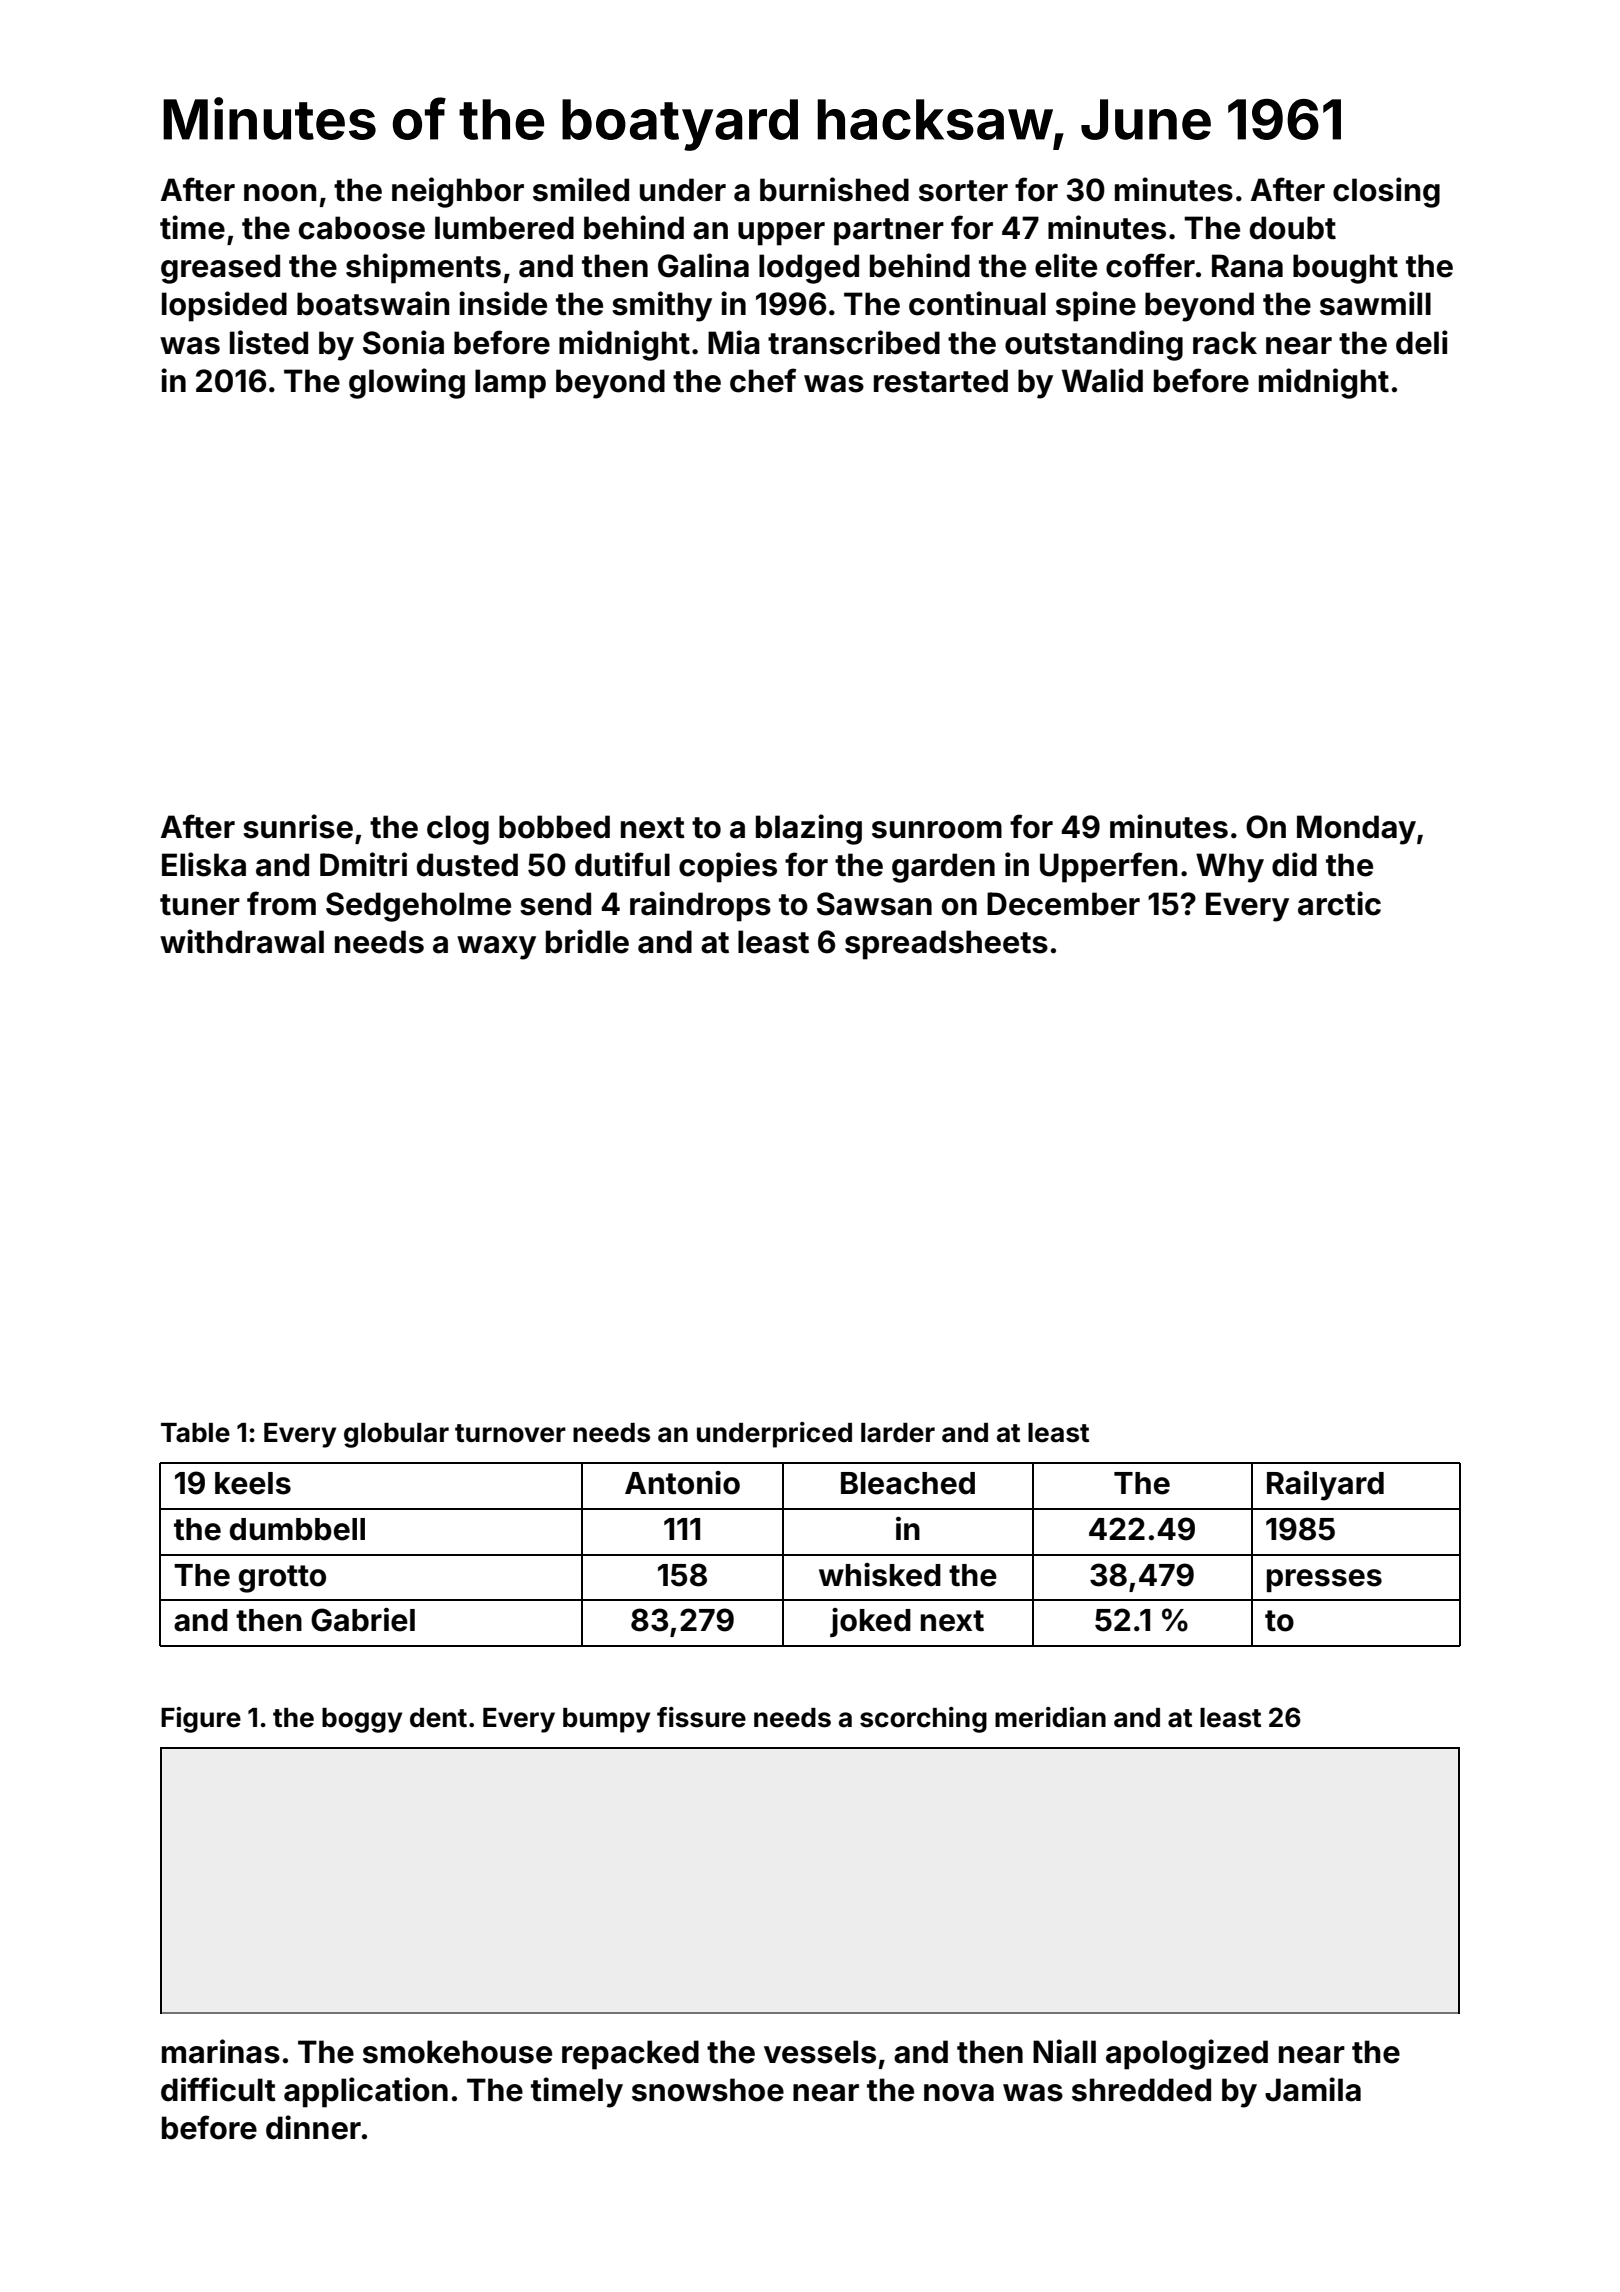 This document has height=2292, width=1620. What do you see at coordinates (363, 1620) in the document?
I see `Gabriel` at bounding box center [363, 1620].
